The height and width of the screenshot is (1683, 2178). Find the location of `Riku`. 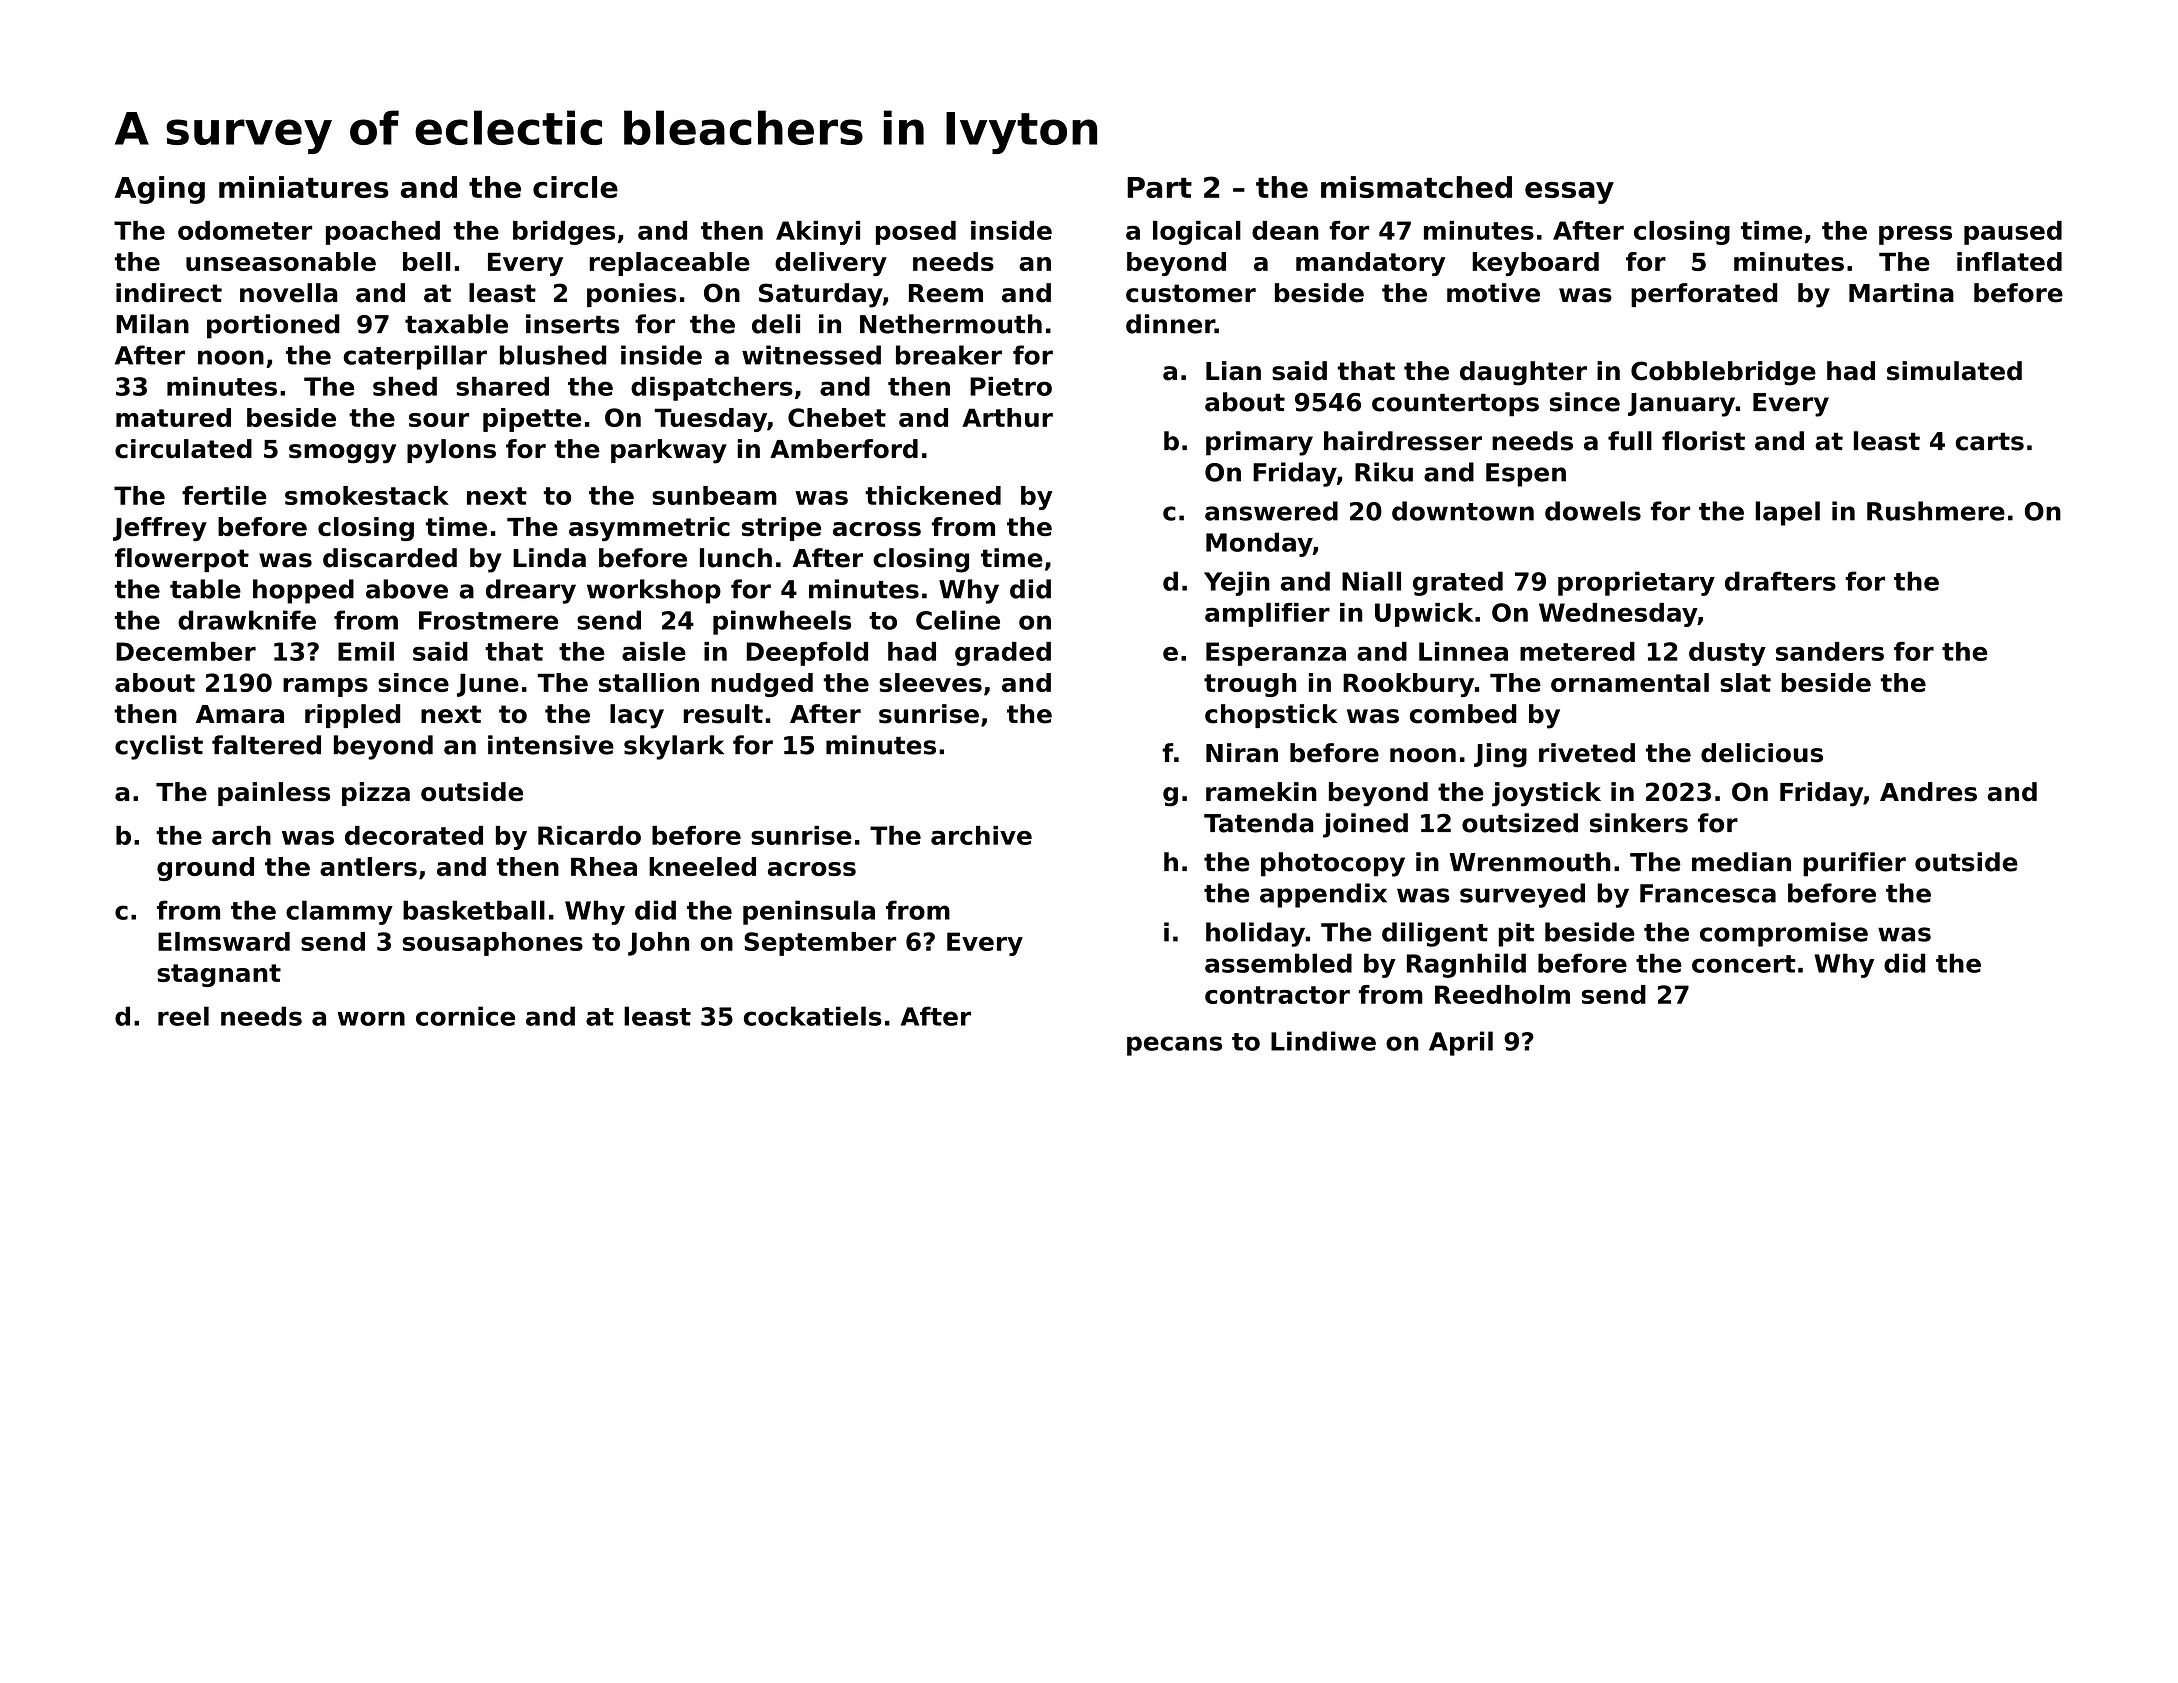

Riku is located at coordinates (1384, 472).
